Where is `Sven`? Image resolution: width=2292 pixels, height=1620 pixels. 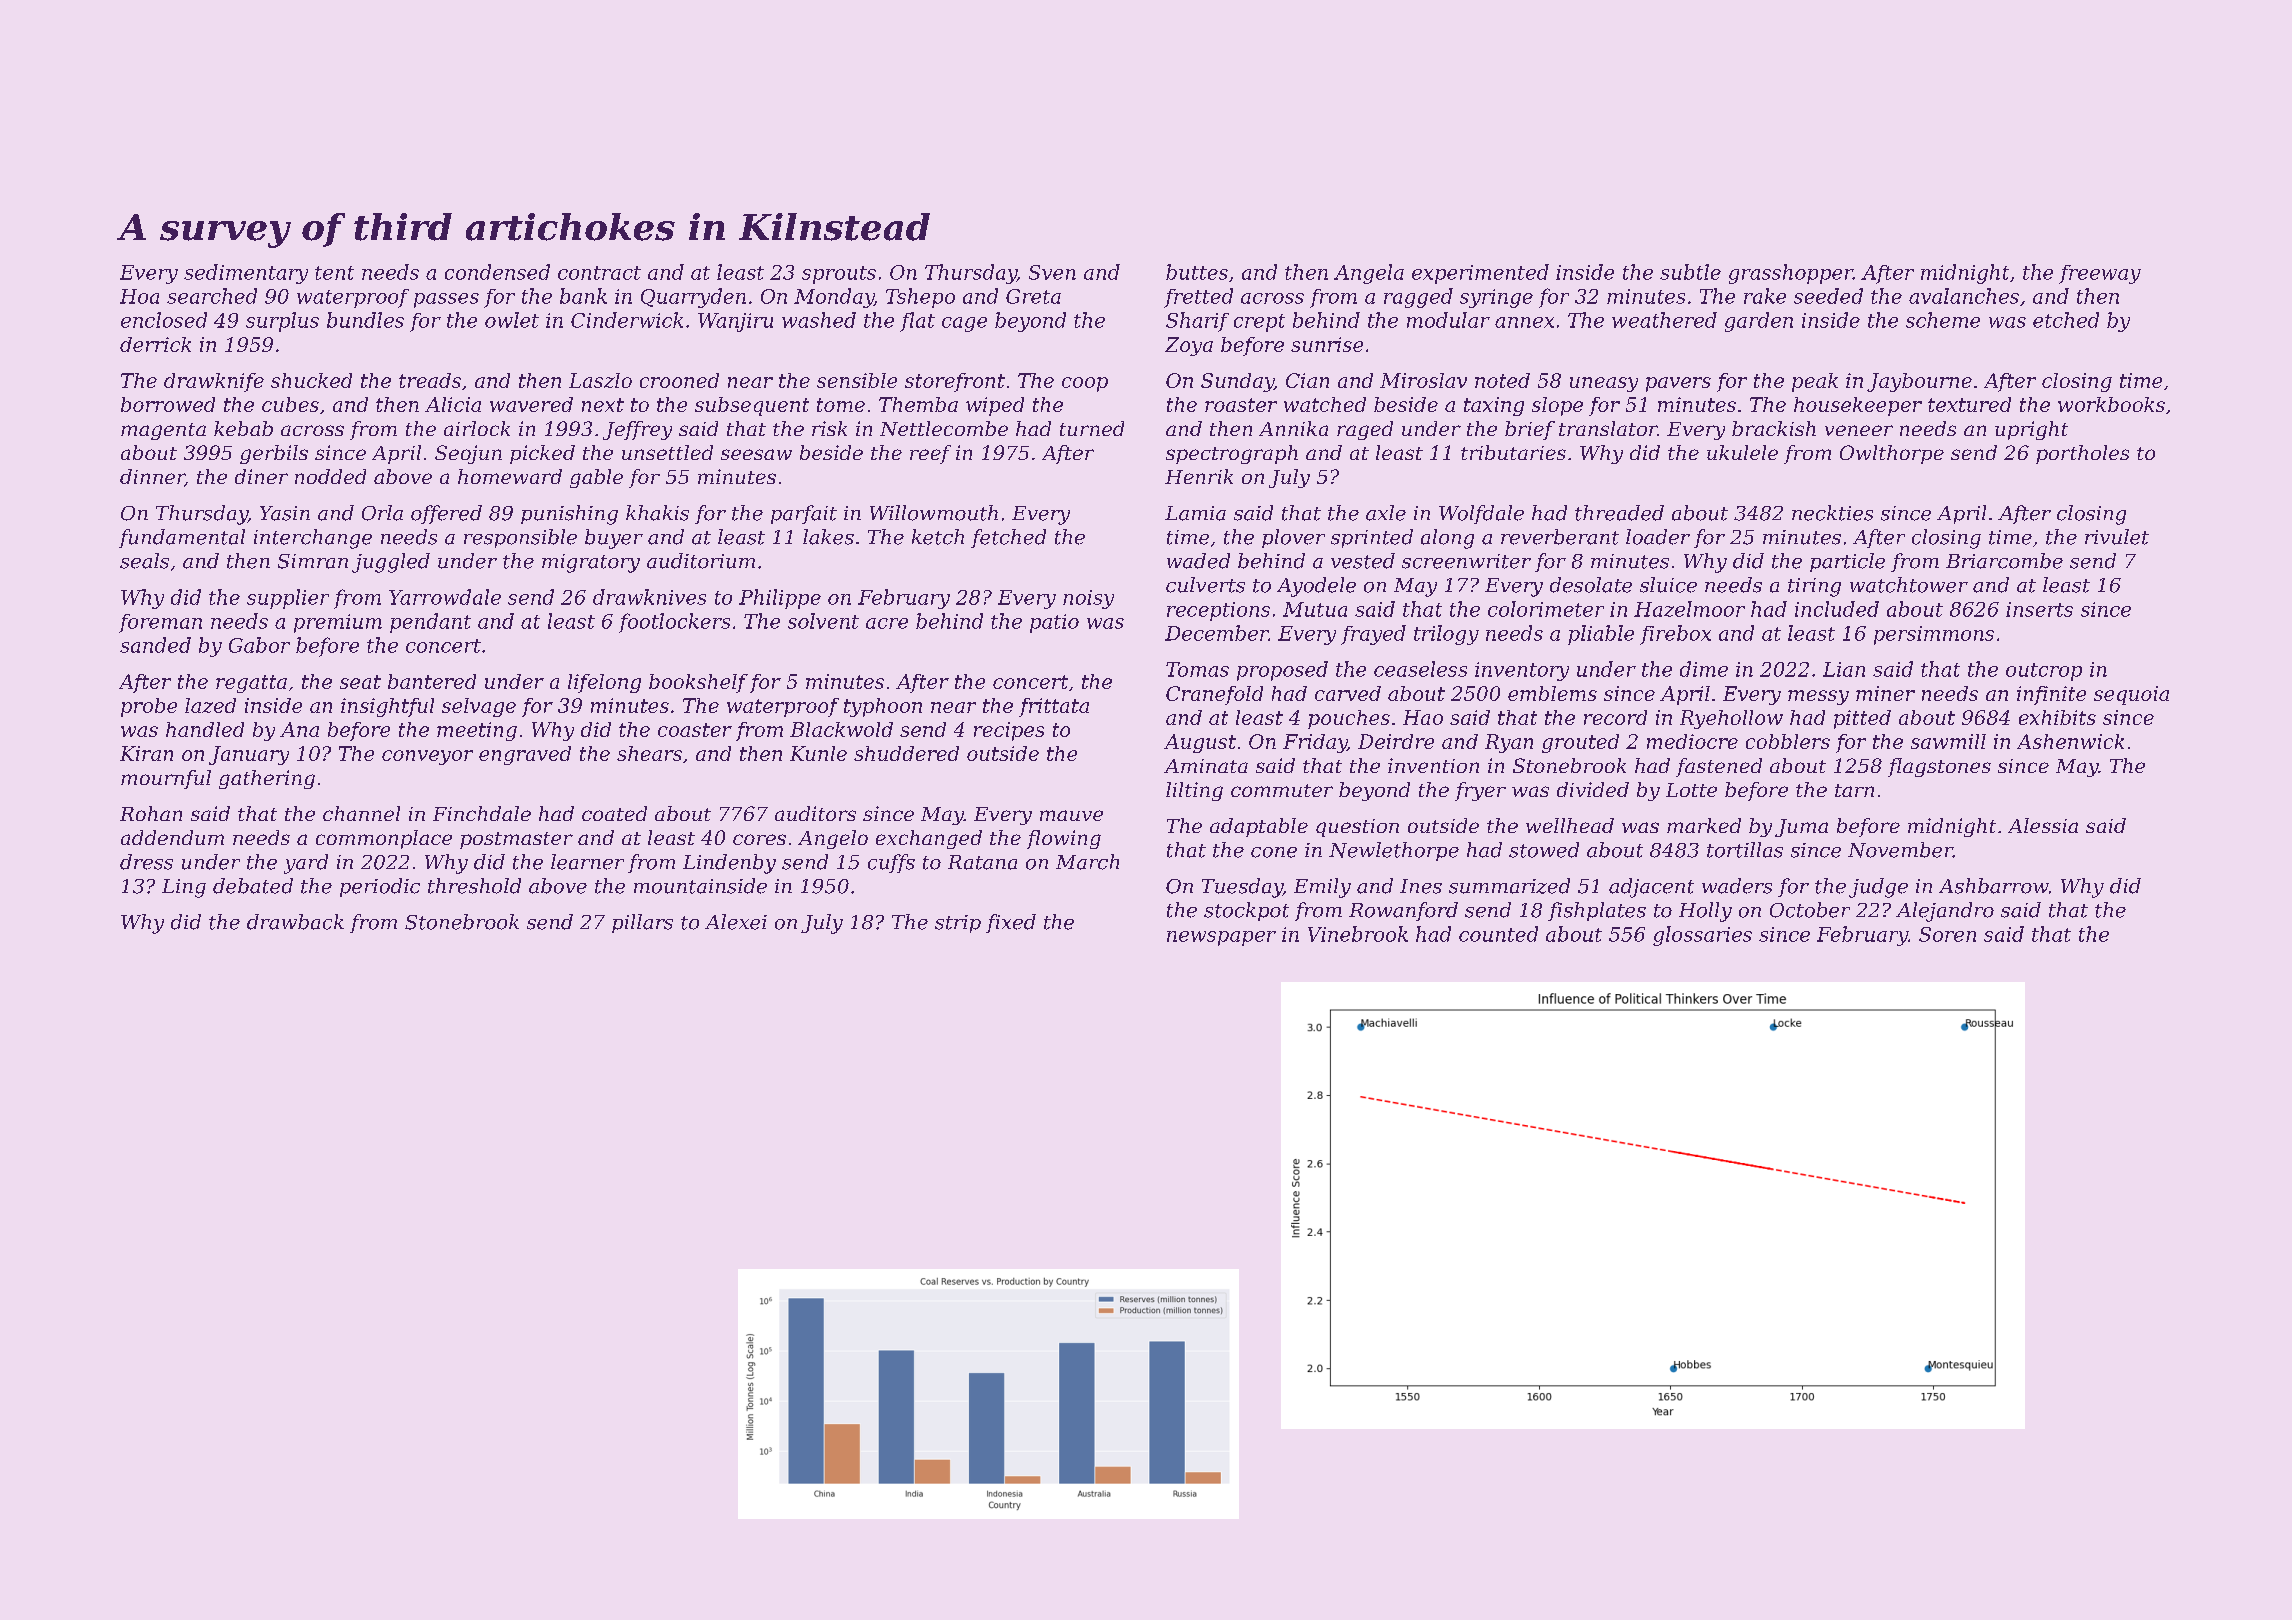
Sven is located at coordinates (1052, 272).
